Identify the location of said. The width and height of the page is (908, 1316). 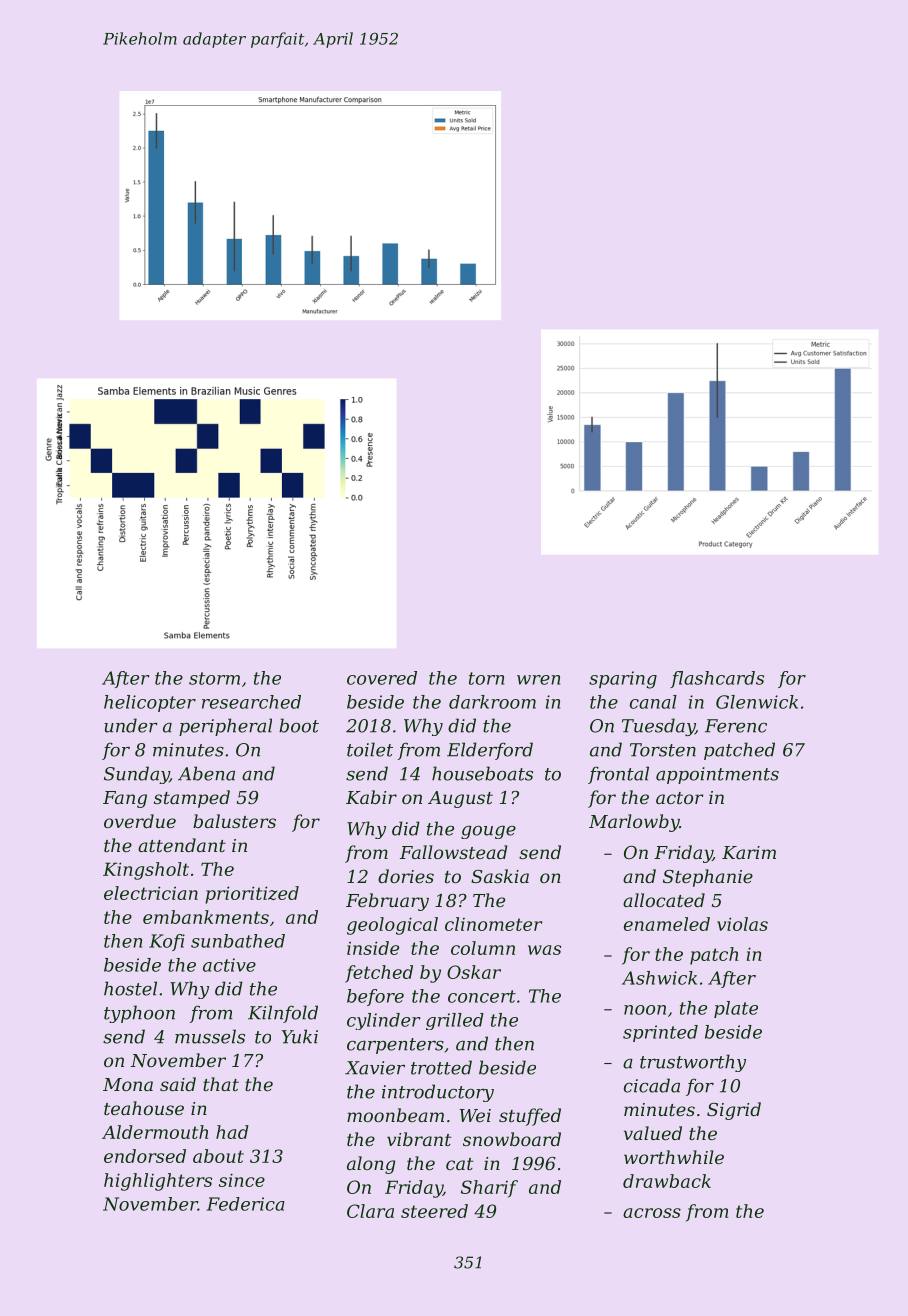
(178, 1084).
